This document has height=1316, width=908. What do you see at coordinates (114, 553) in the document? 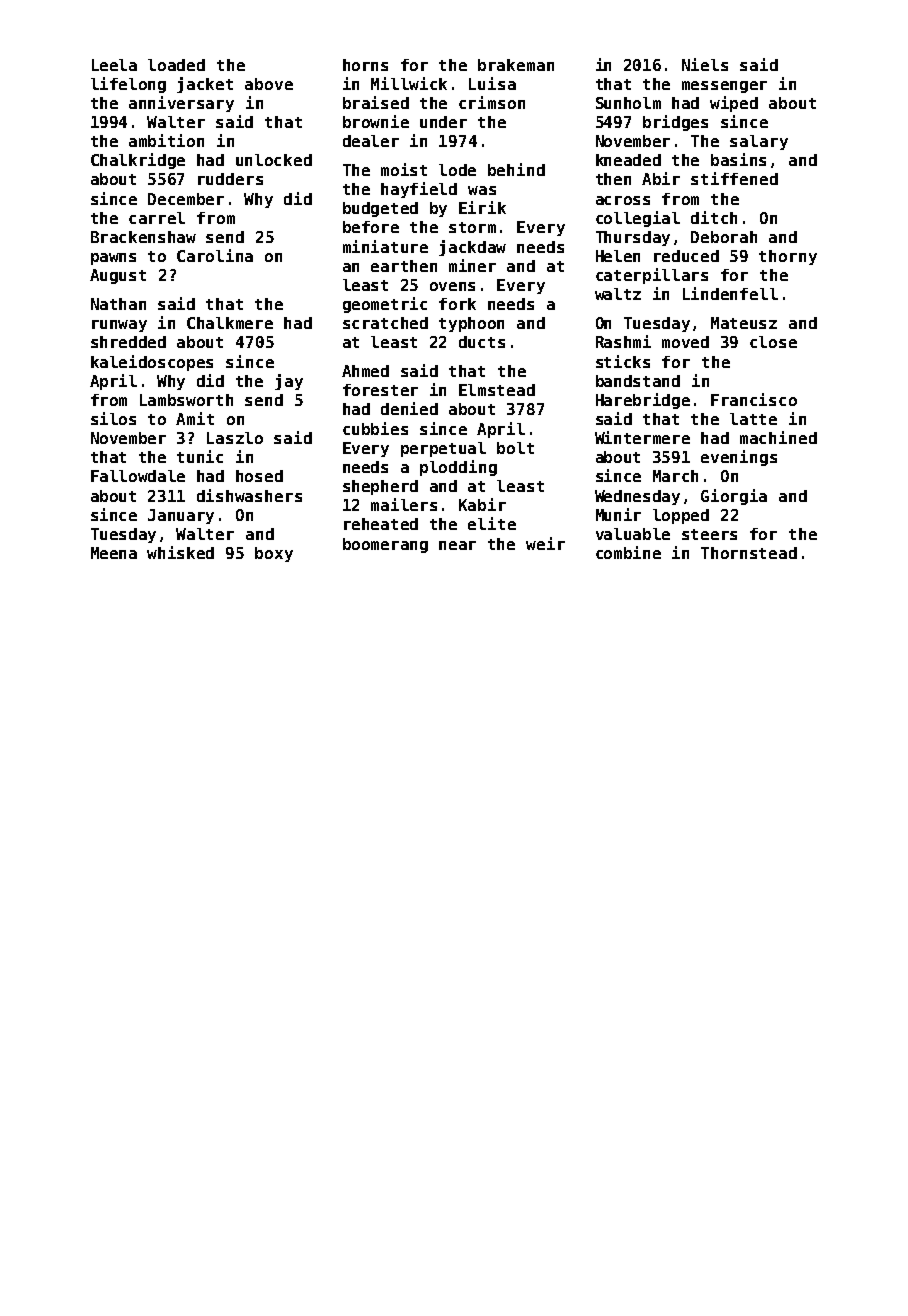
I see `Meena` at bounding box center [114, 553].
